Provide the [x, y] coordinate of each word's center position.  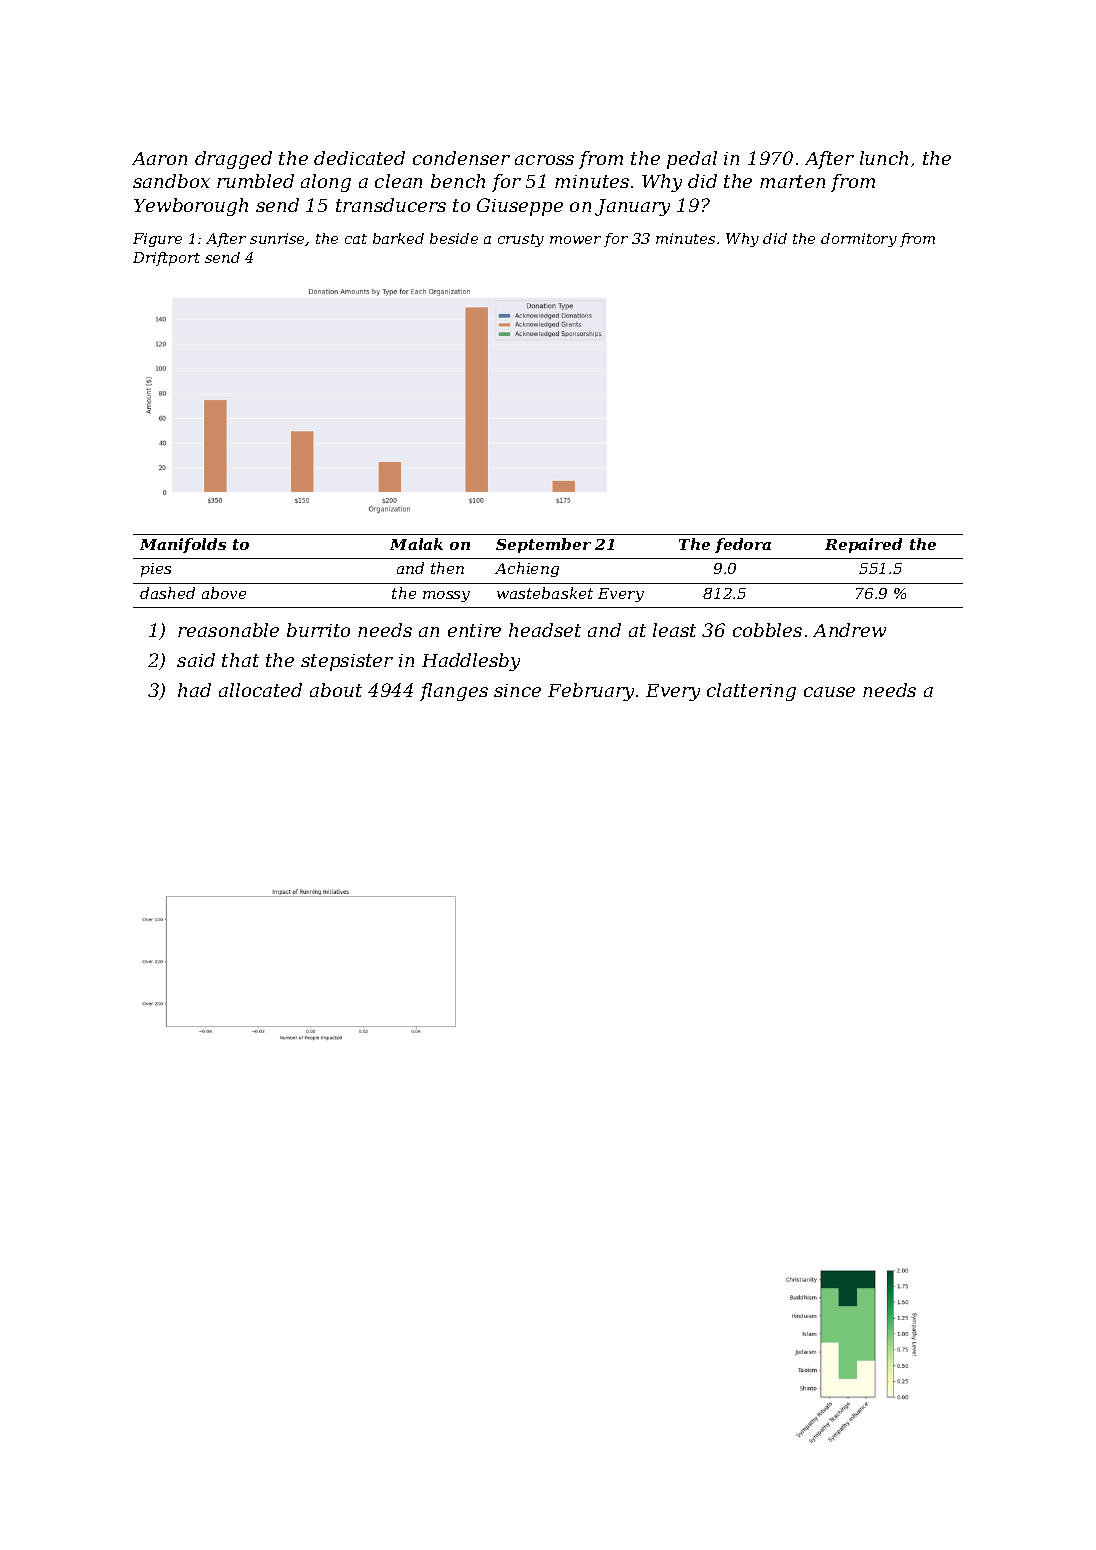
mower [575, 240]
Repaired [863, 545]
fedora [743, 545]
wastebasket [545, 593]
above [224, 593]
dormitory [859, 240]
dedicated [359, 158]
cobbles [767, 630]
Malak [416, 544]
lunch [884, 158]
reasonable [228, 630]
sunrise [277, 238]
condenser [461, 158]
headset [545, 630]
